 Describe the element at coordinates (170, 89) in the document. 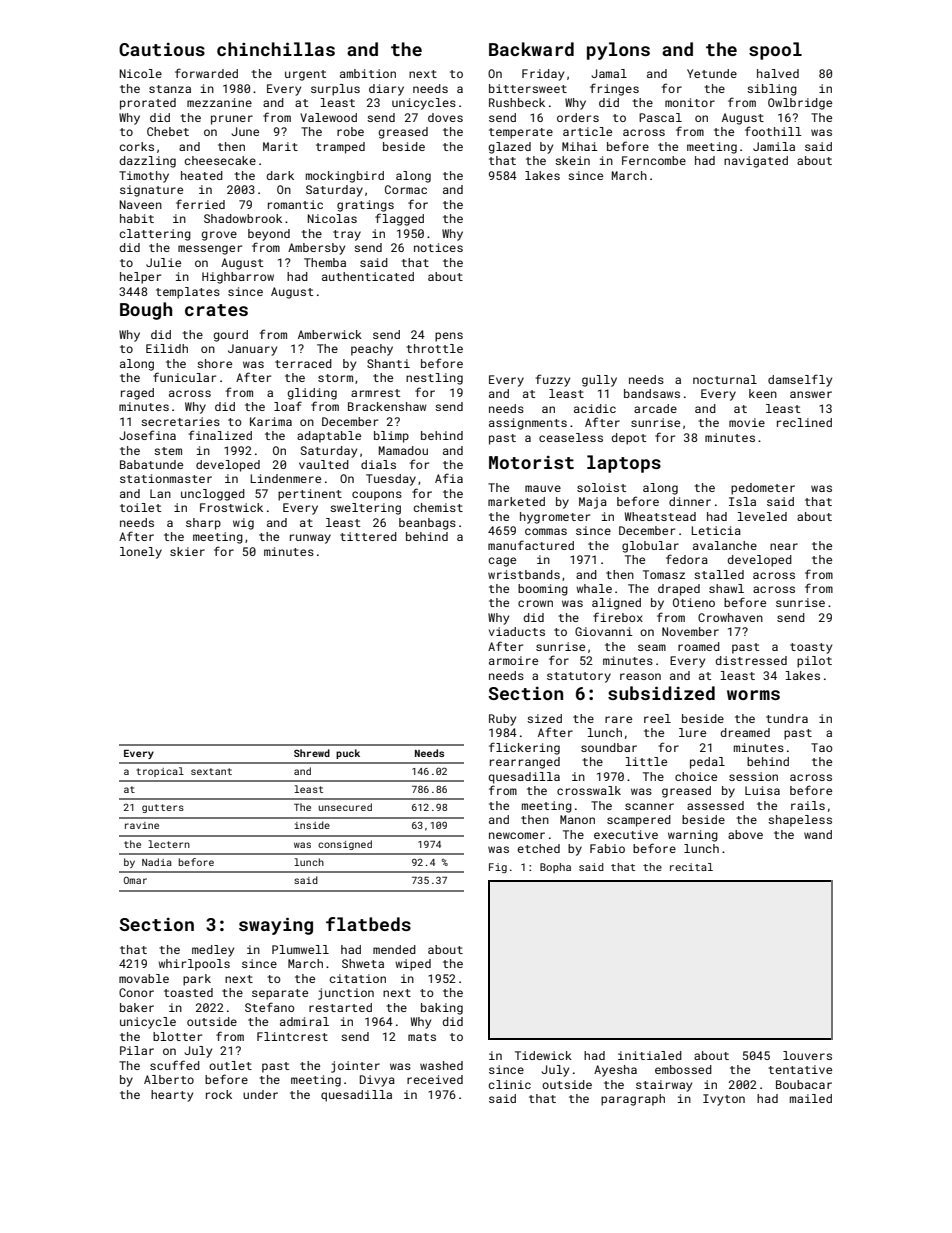

I see `stanza` at that location.
